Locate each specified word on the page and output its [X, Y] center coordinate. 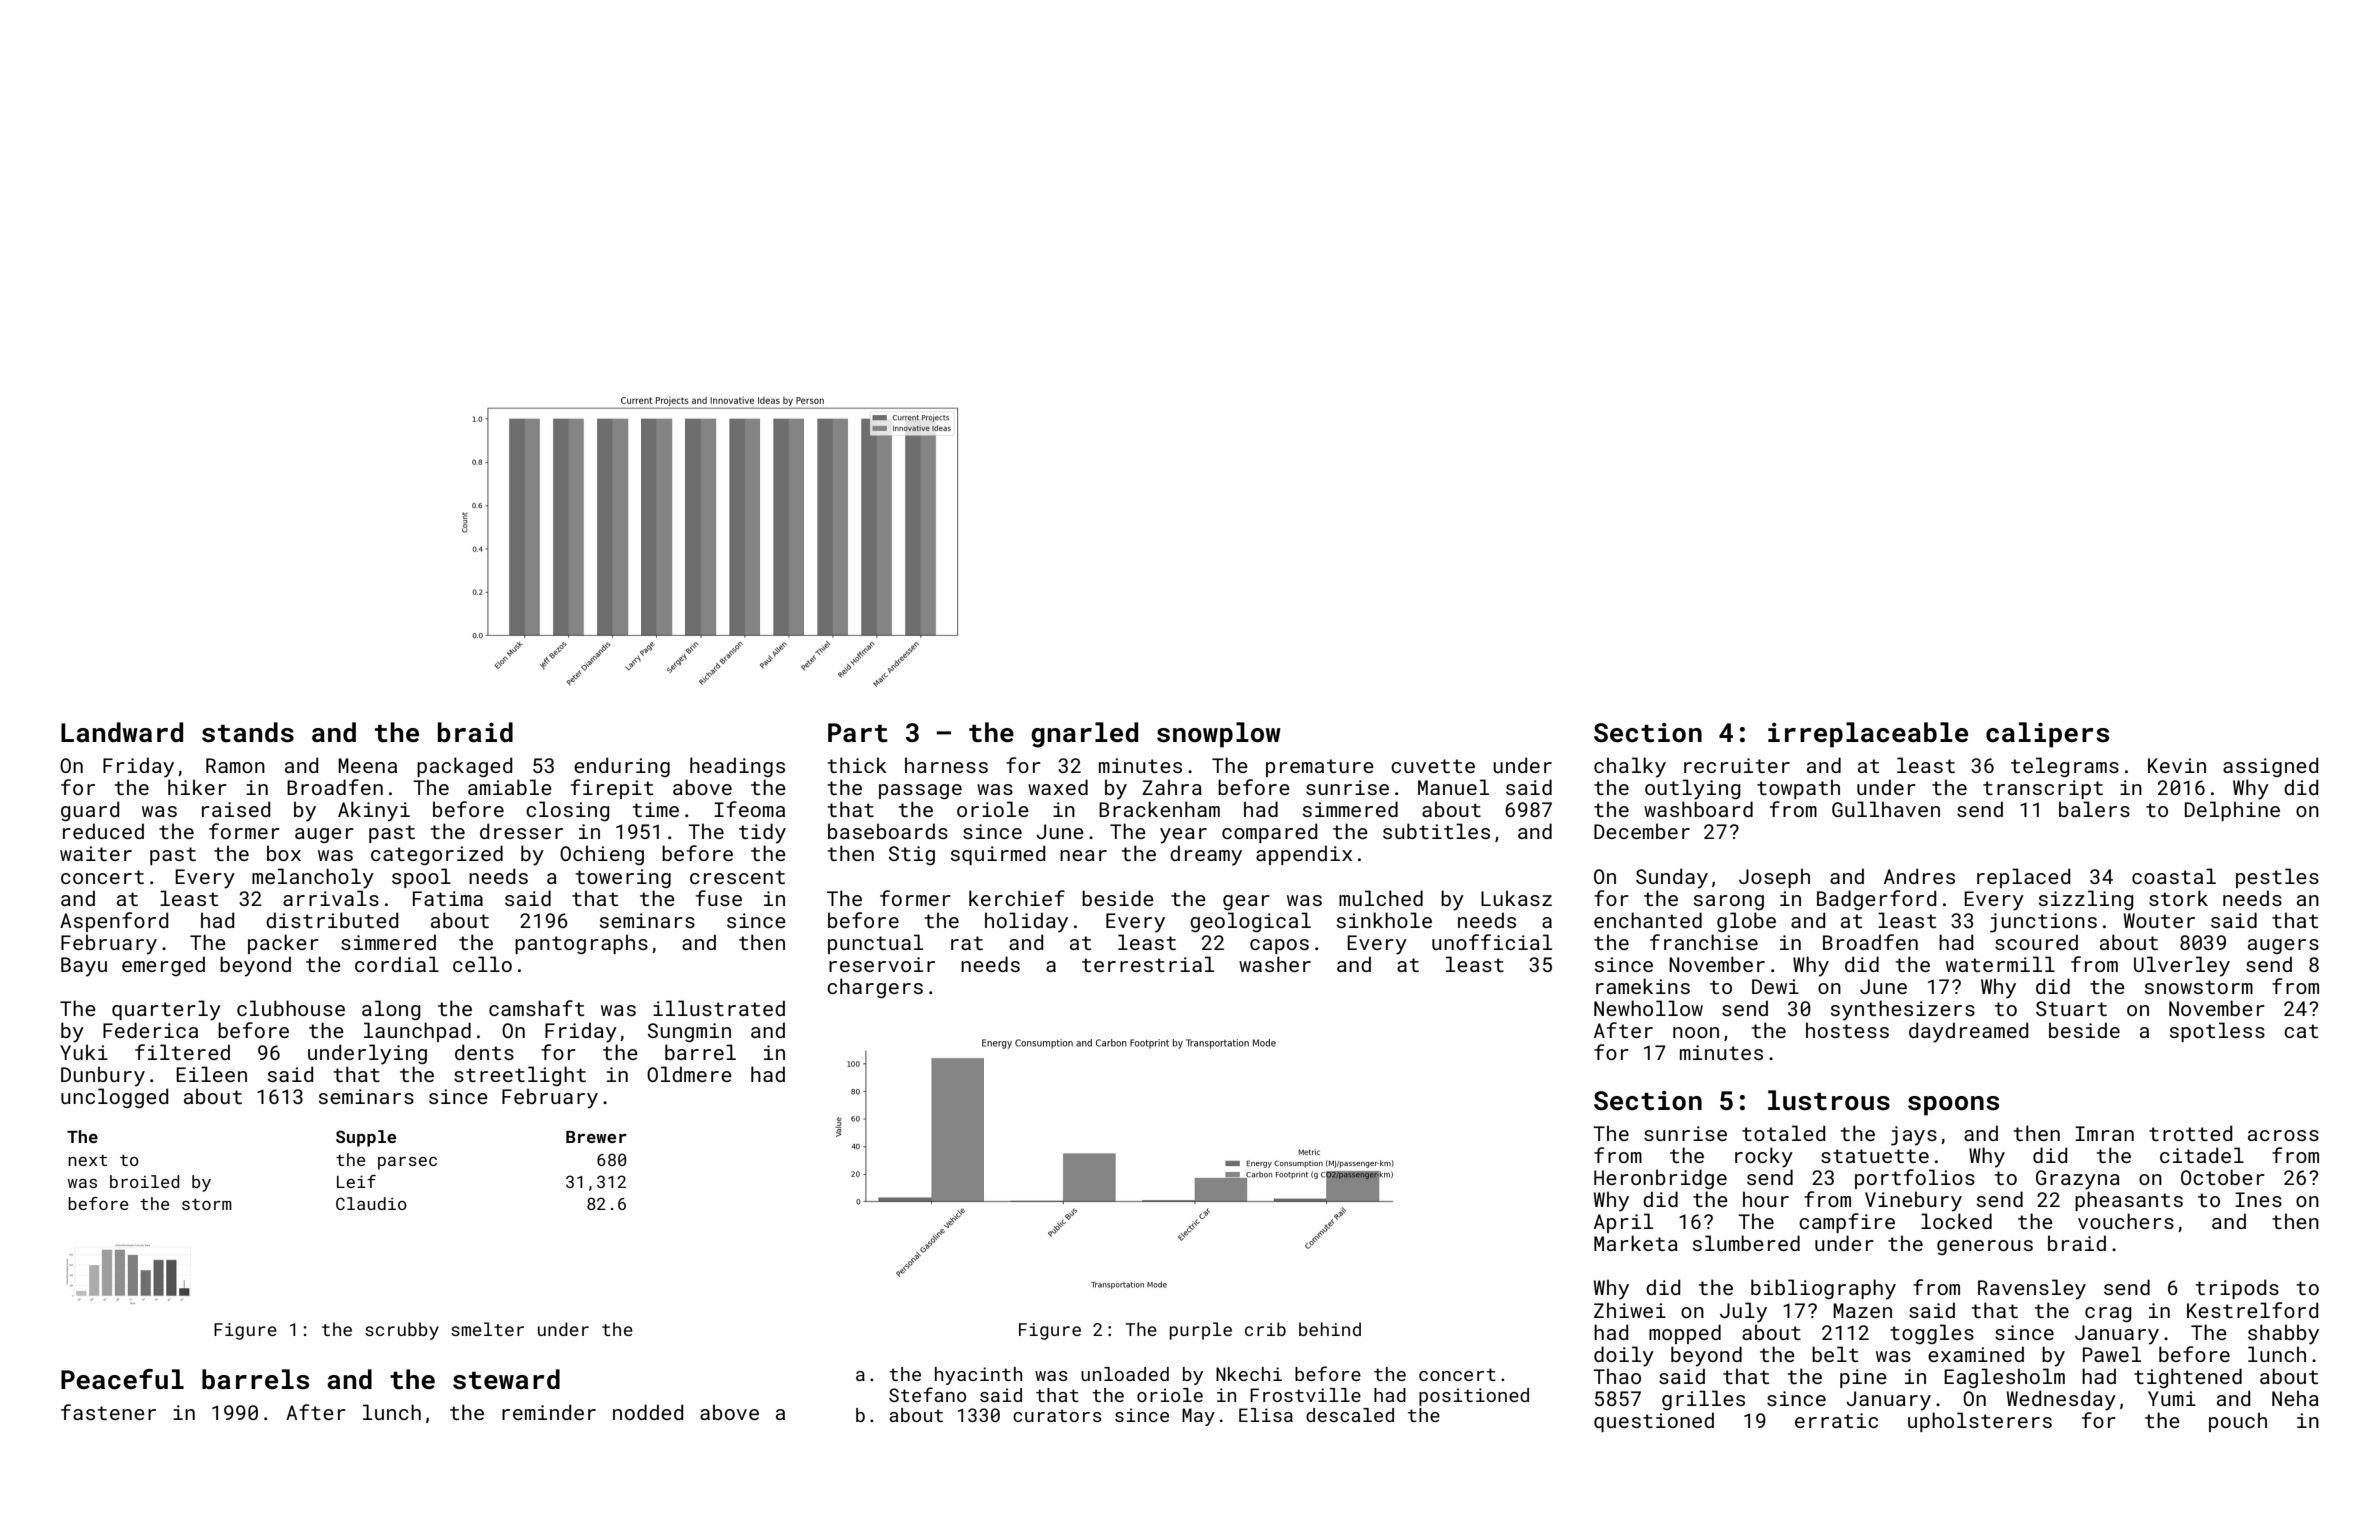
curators [1057, 1415]
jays [1914, 1136]
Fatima [448, 898]
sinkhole [1384, 920]
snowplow [1219, 735]
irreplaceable [1868, 735]
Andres [1919, 876]
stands [248, 732]
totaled [1783, 1133]
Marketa [1636, 1243]
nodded [648, 1412]
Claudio [371, 1203]
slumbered [1746, 1243]
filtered [182, 1052]
